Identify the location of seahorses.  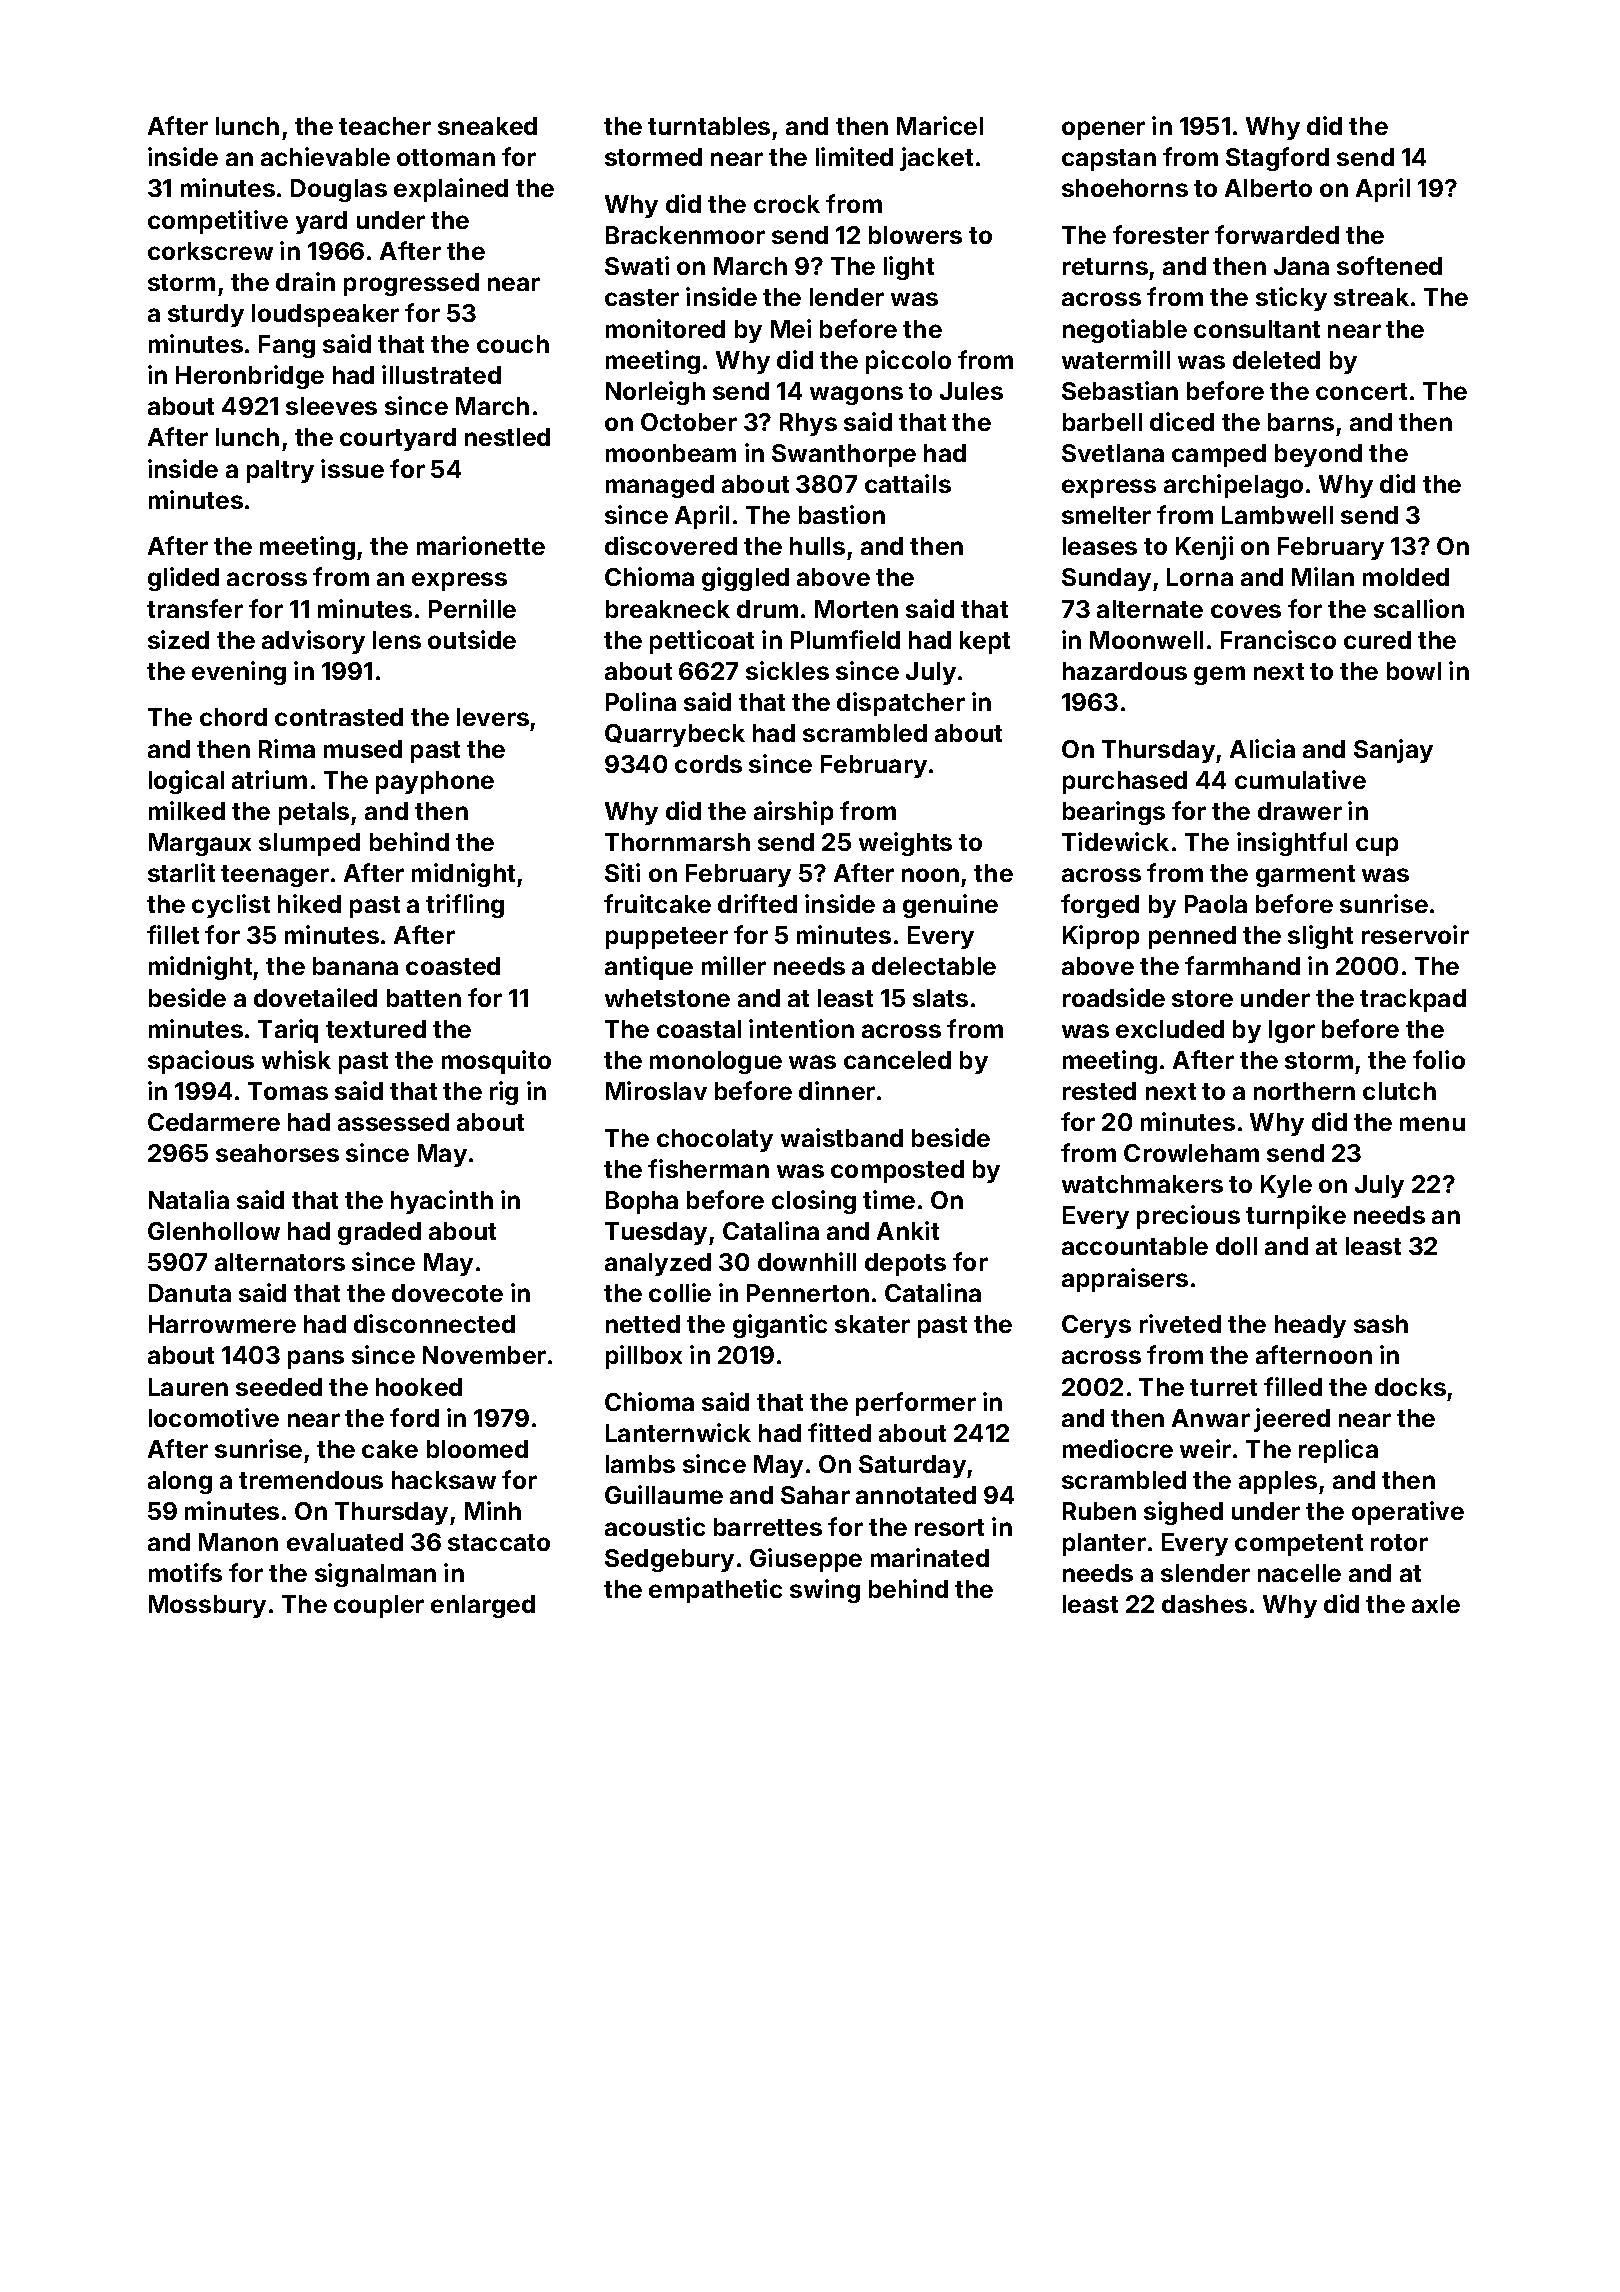
(277, 1153).
